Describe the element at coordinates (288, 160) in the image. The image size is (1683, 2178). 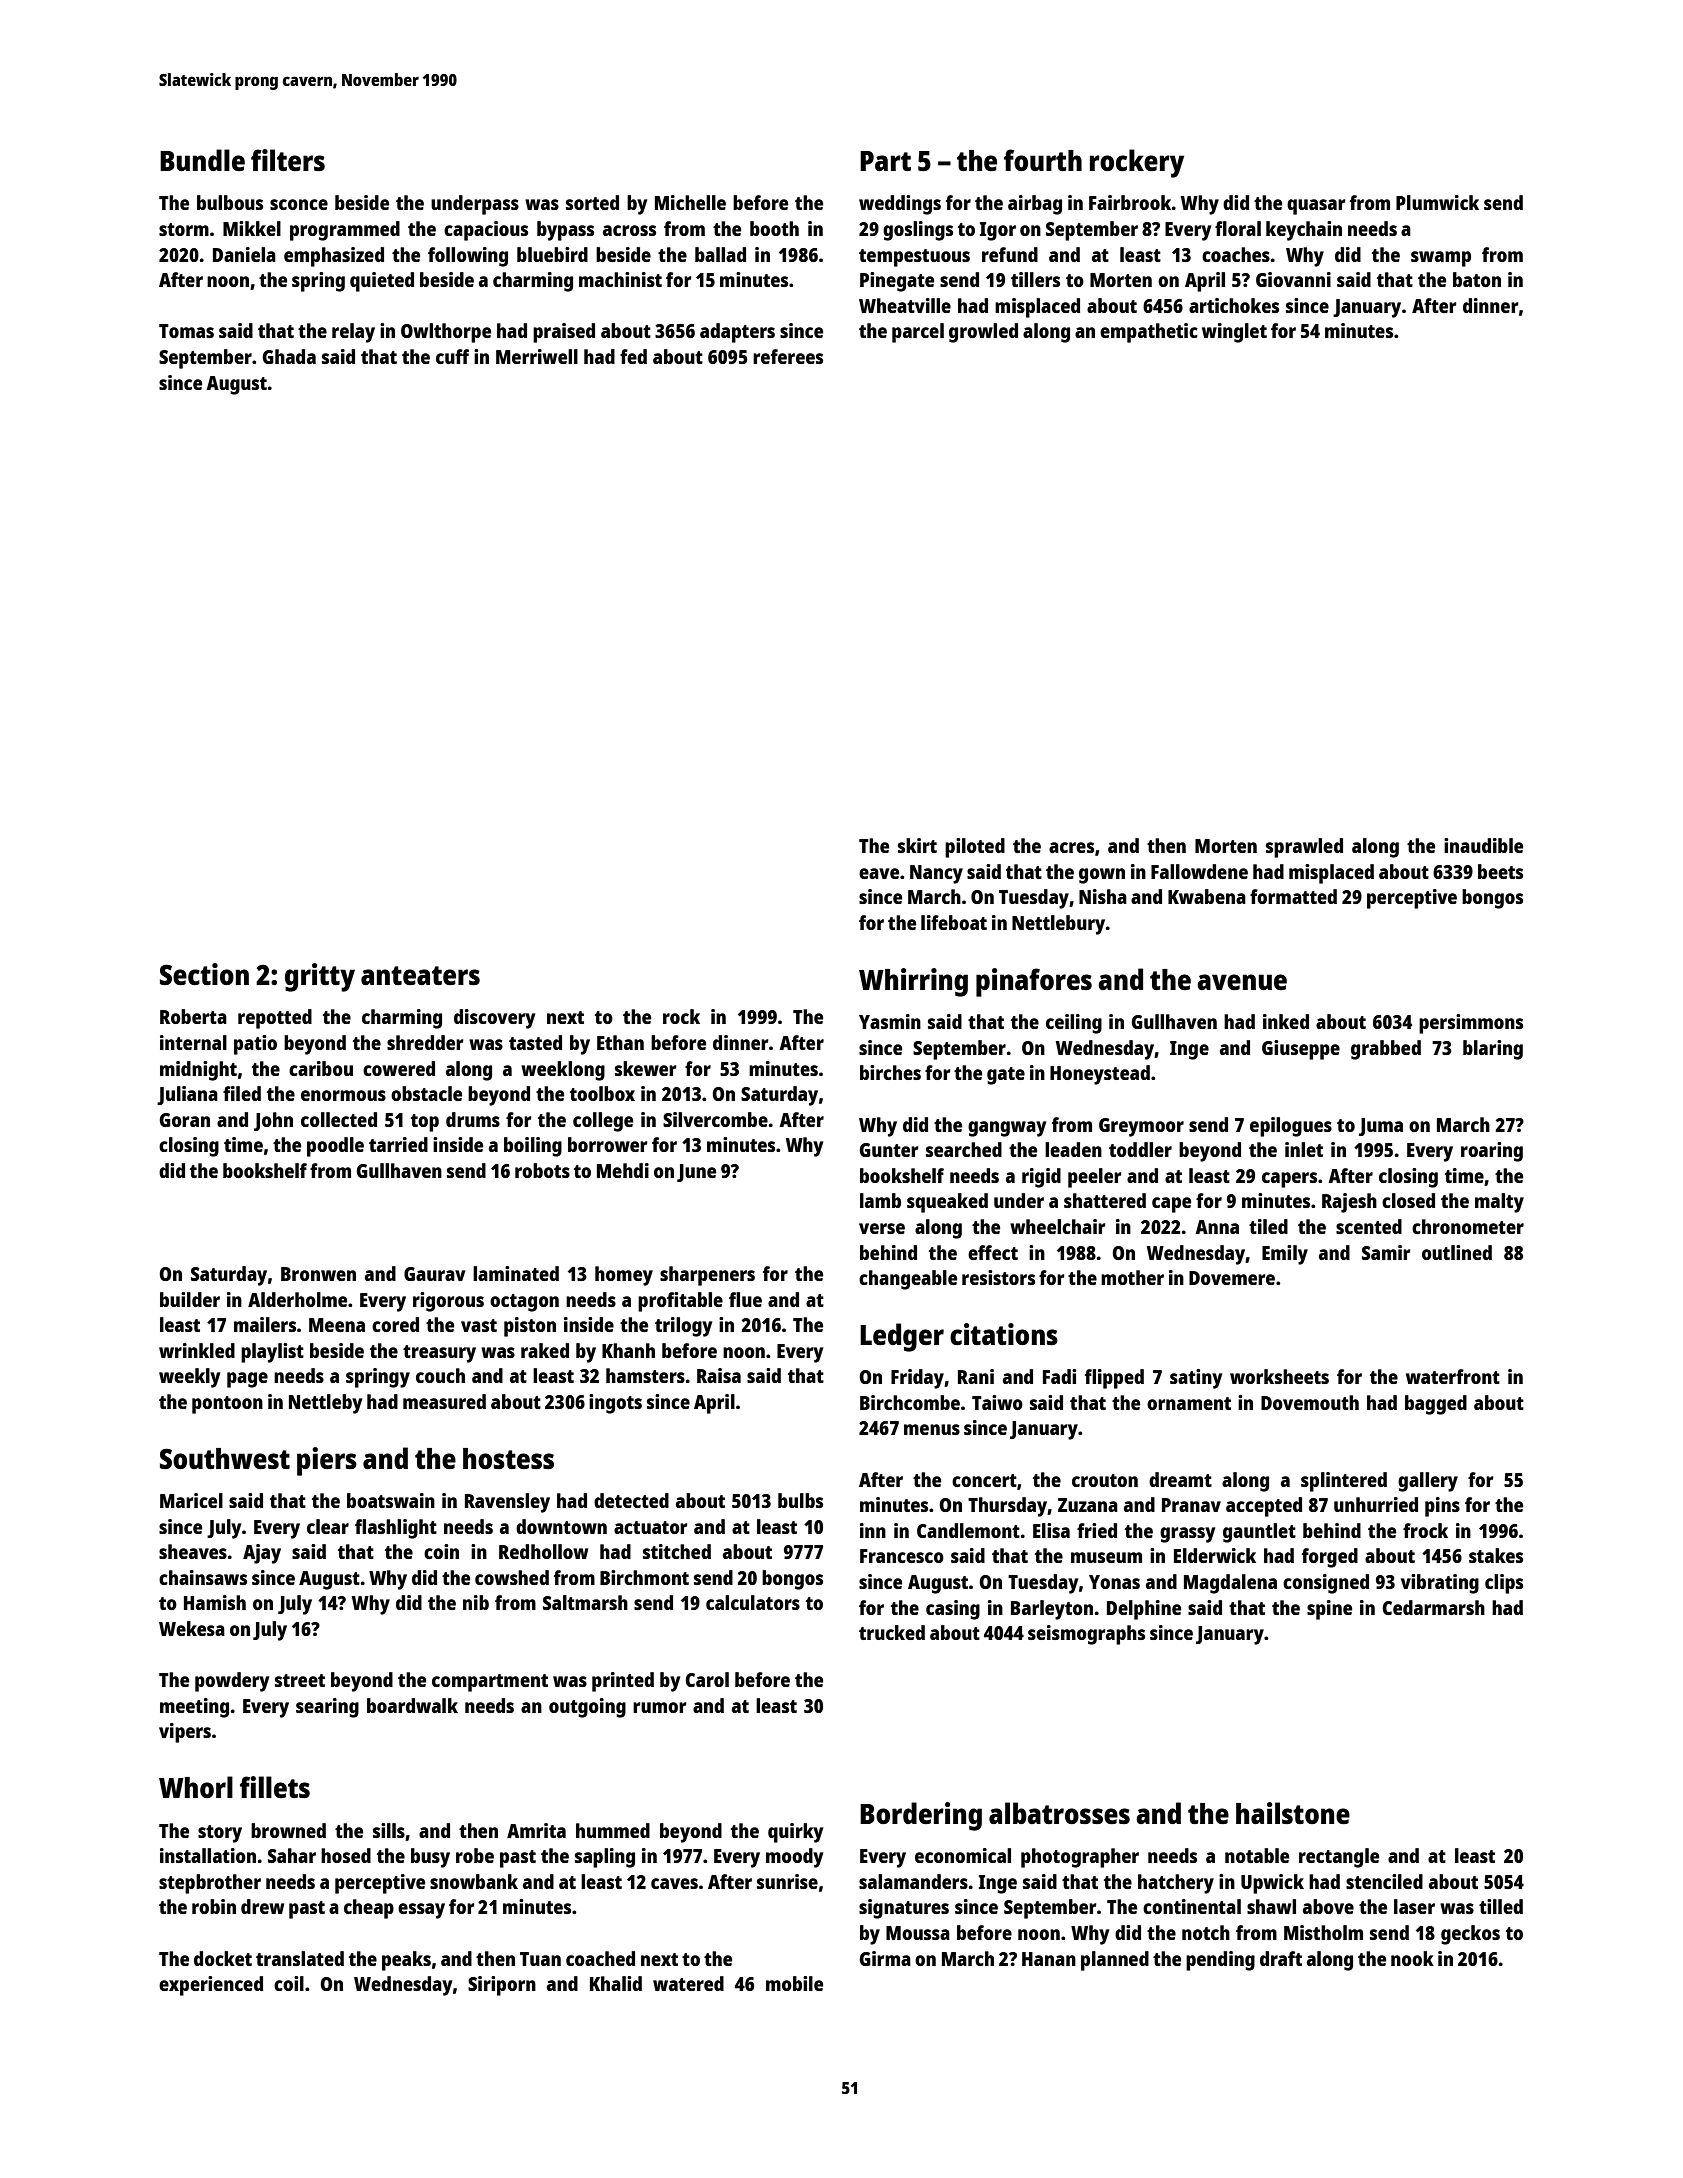
I see `filters` at that location.
